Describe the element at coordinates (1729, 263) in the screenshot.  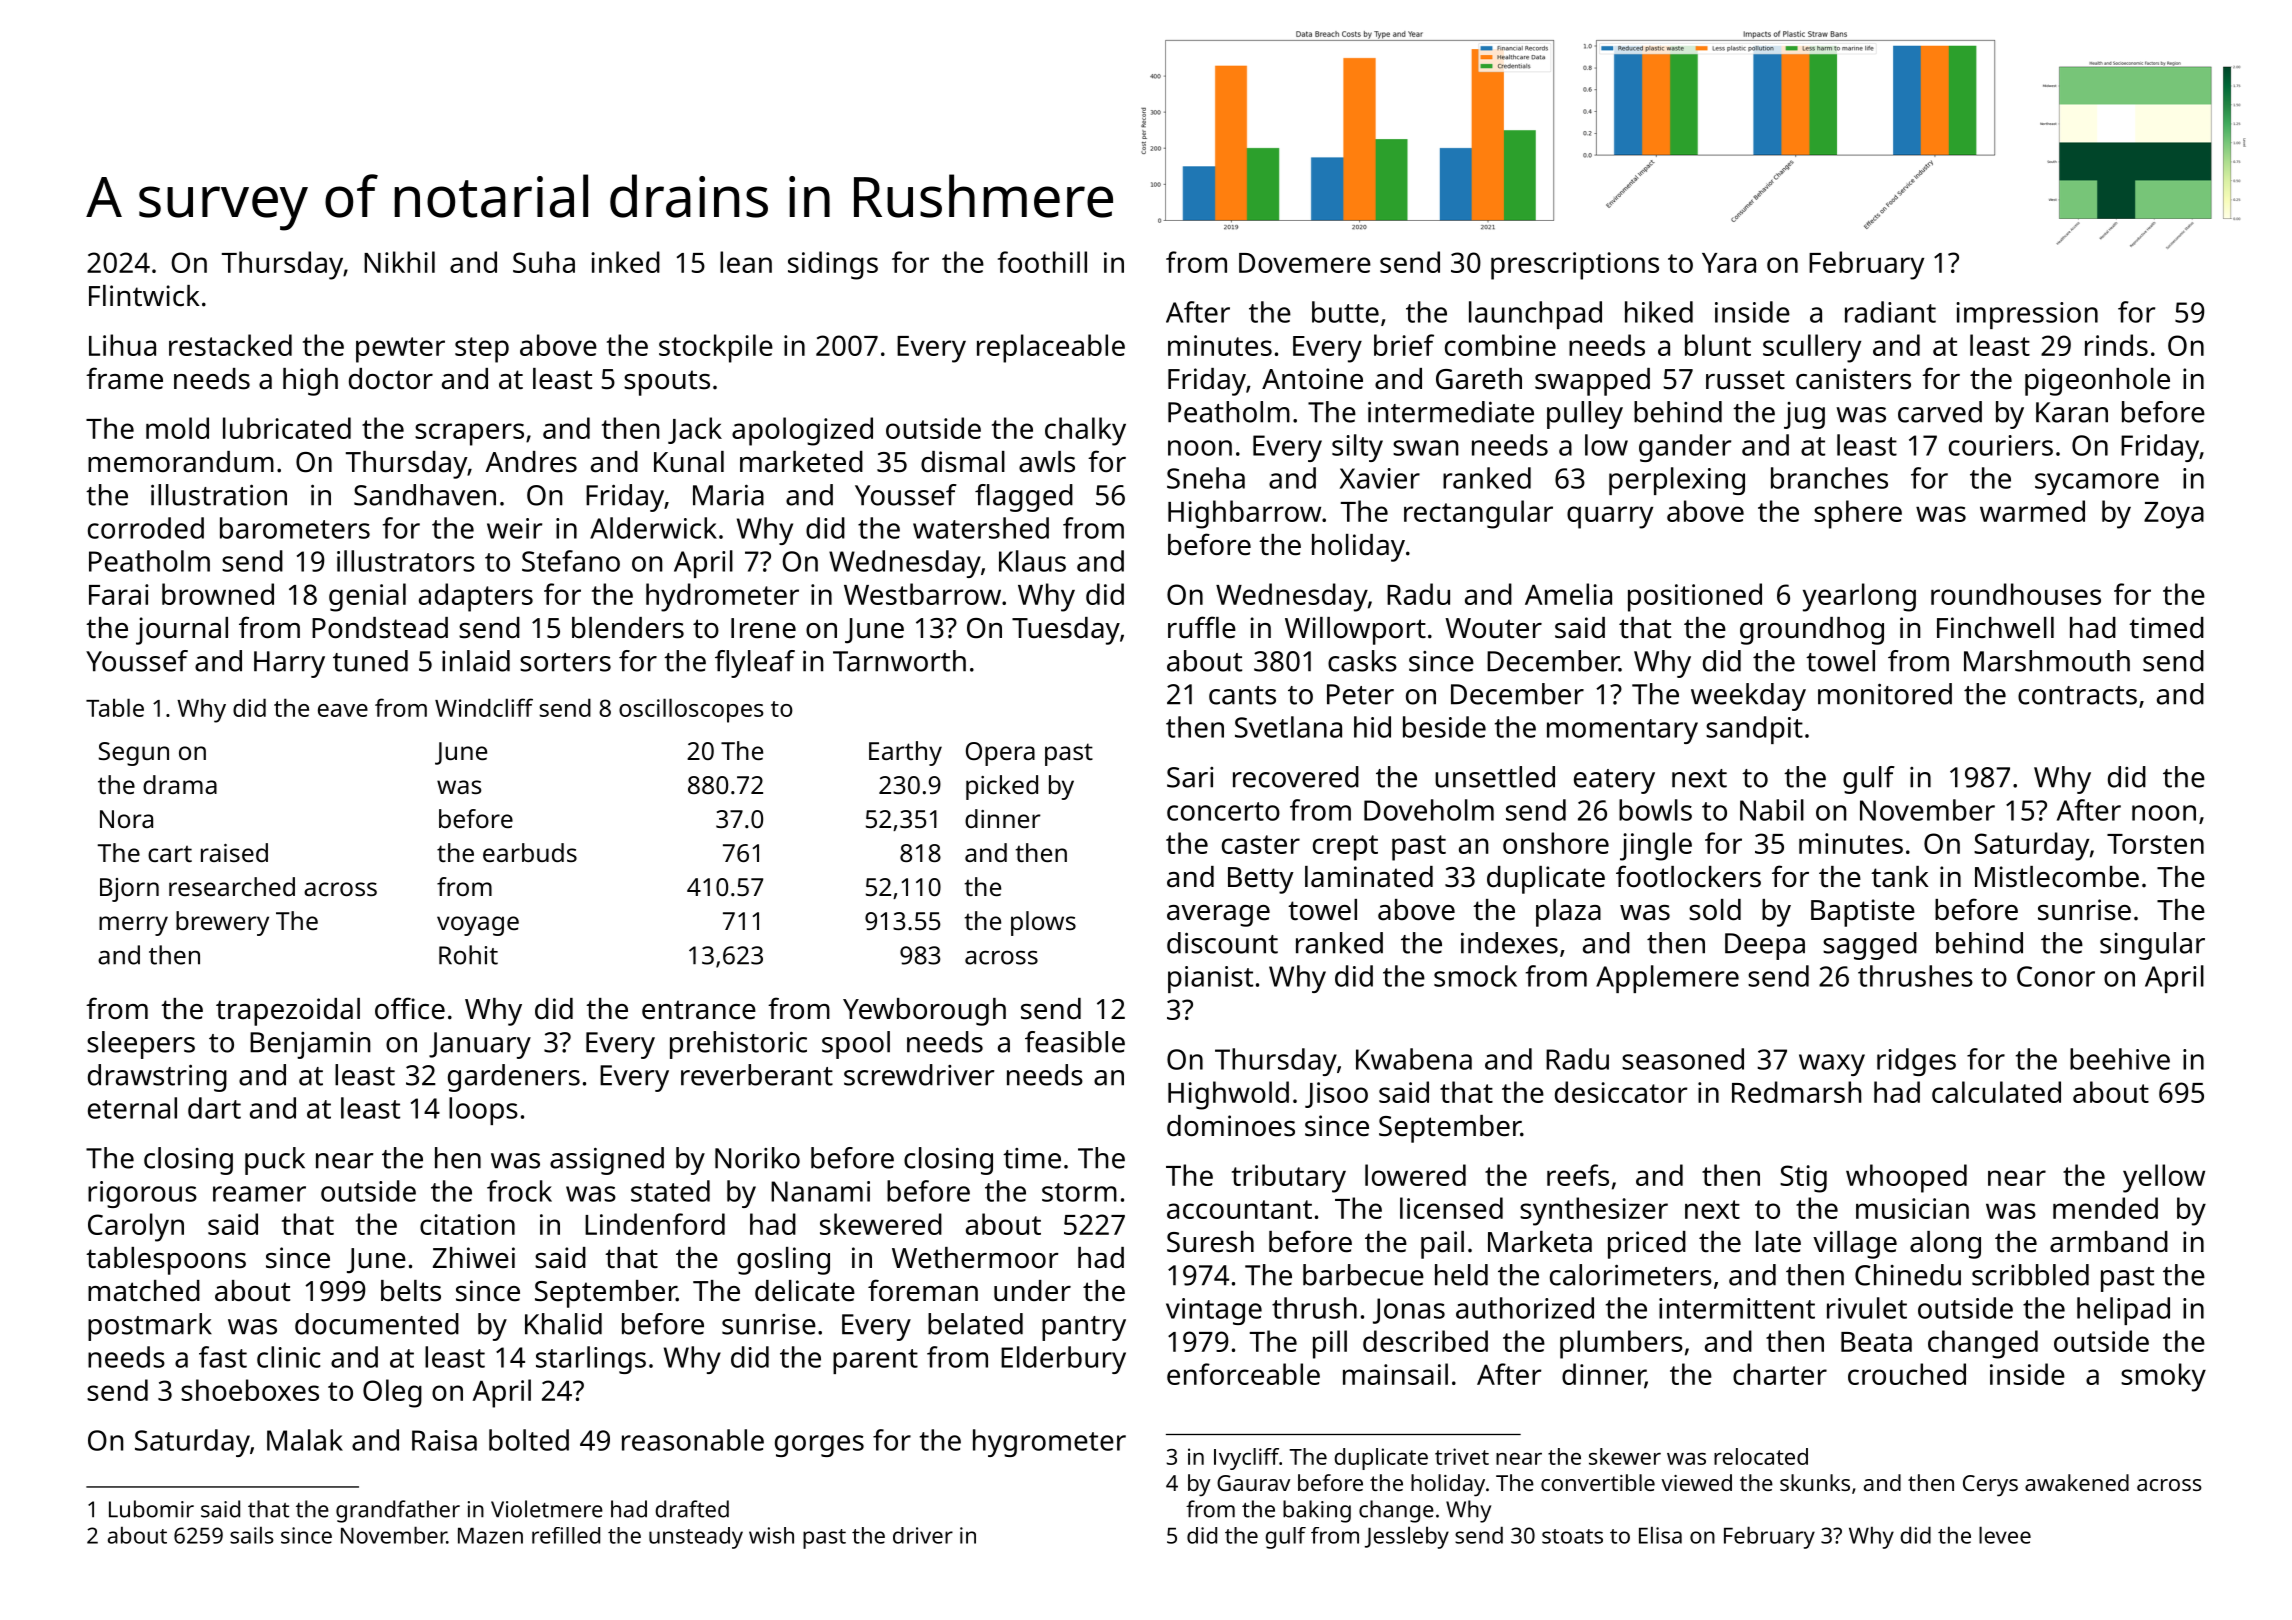
I see `Yara` at that location.
